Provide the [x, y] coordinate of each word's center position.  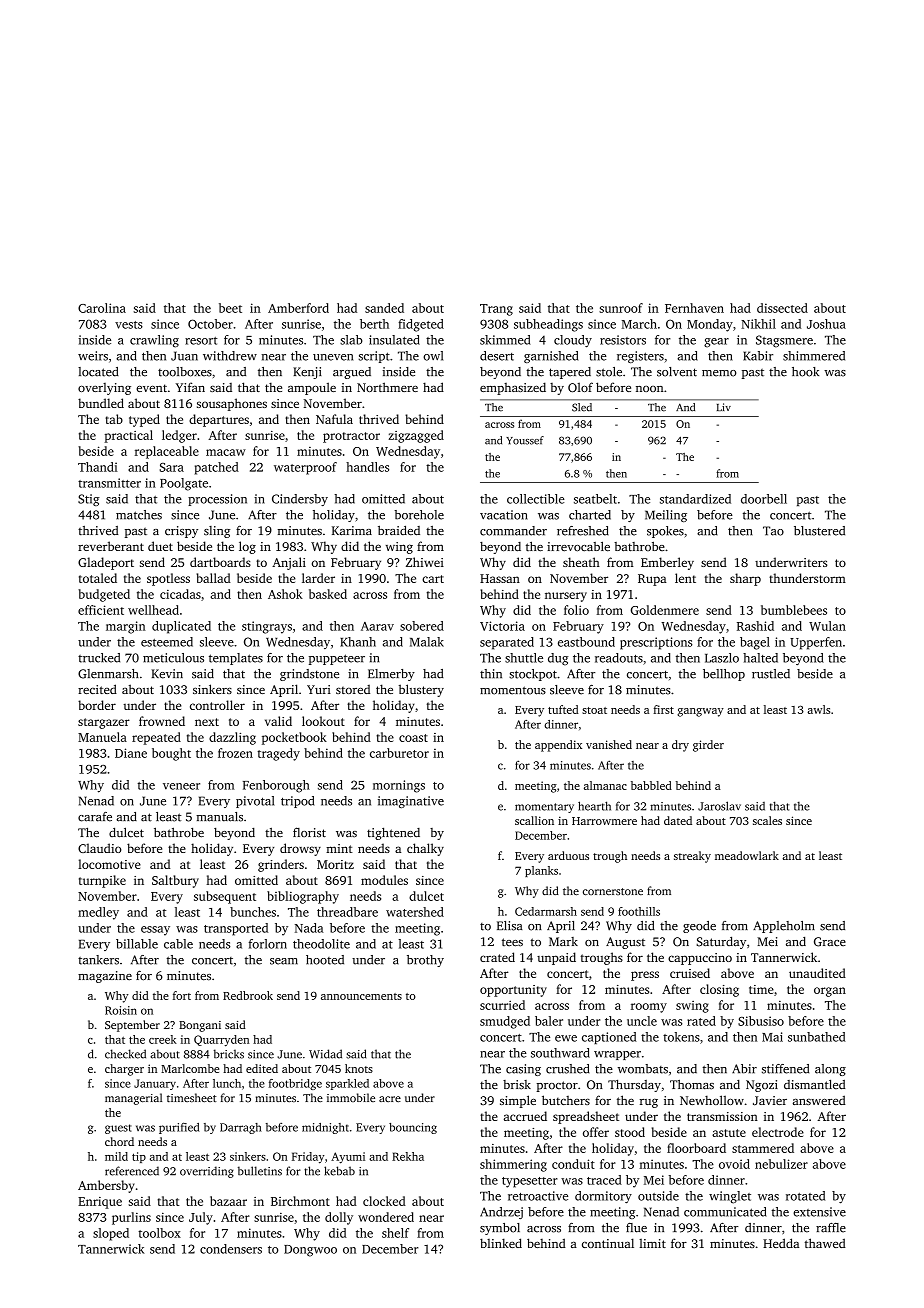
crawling [154, 341]
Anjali [289, 563]
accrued [525, 1116]
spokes [665, 532]
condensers [231, 1249]
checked [125, 1054]
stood [630, 1132]
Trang [496, 310]
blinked [501, 1243]
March [639, 324]
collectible [536, 499]
